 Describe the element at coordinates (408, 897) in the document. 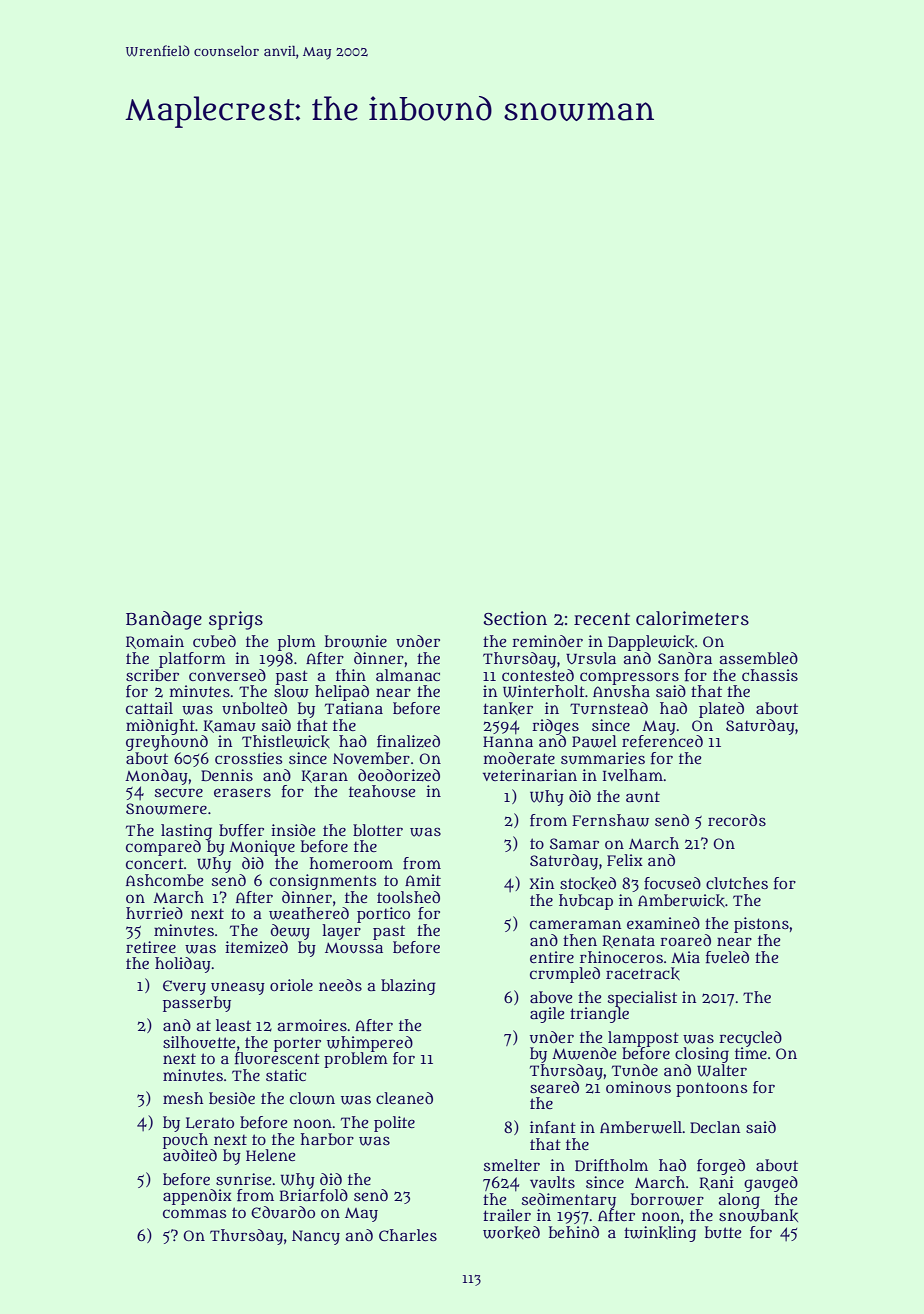

I see `toolshed` at that location.
